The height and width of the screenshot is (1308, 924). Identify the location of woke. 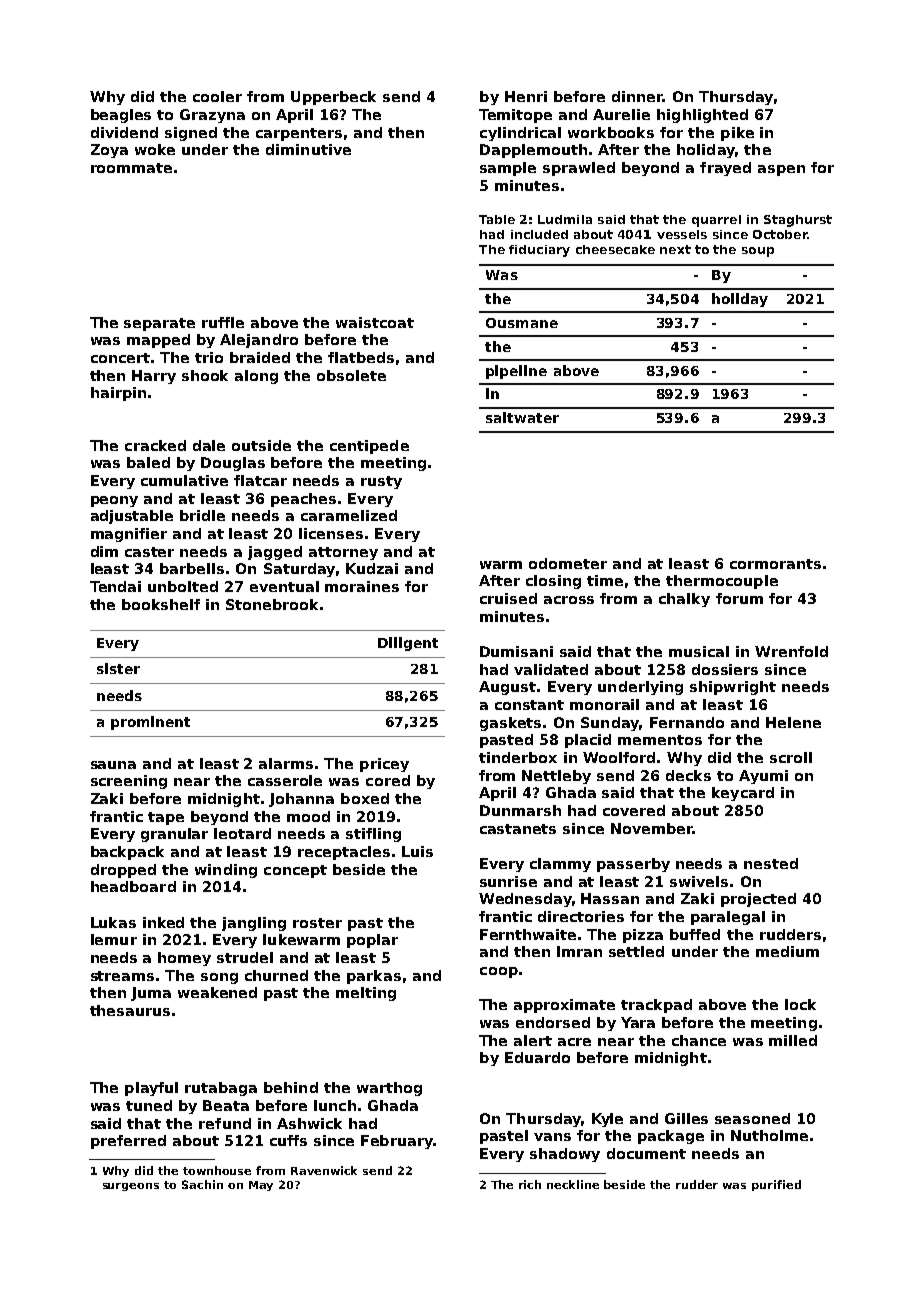
(155, 149).
